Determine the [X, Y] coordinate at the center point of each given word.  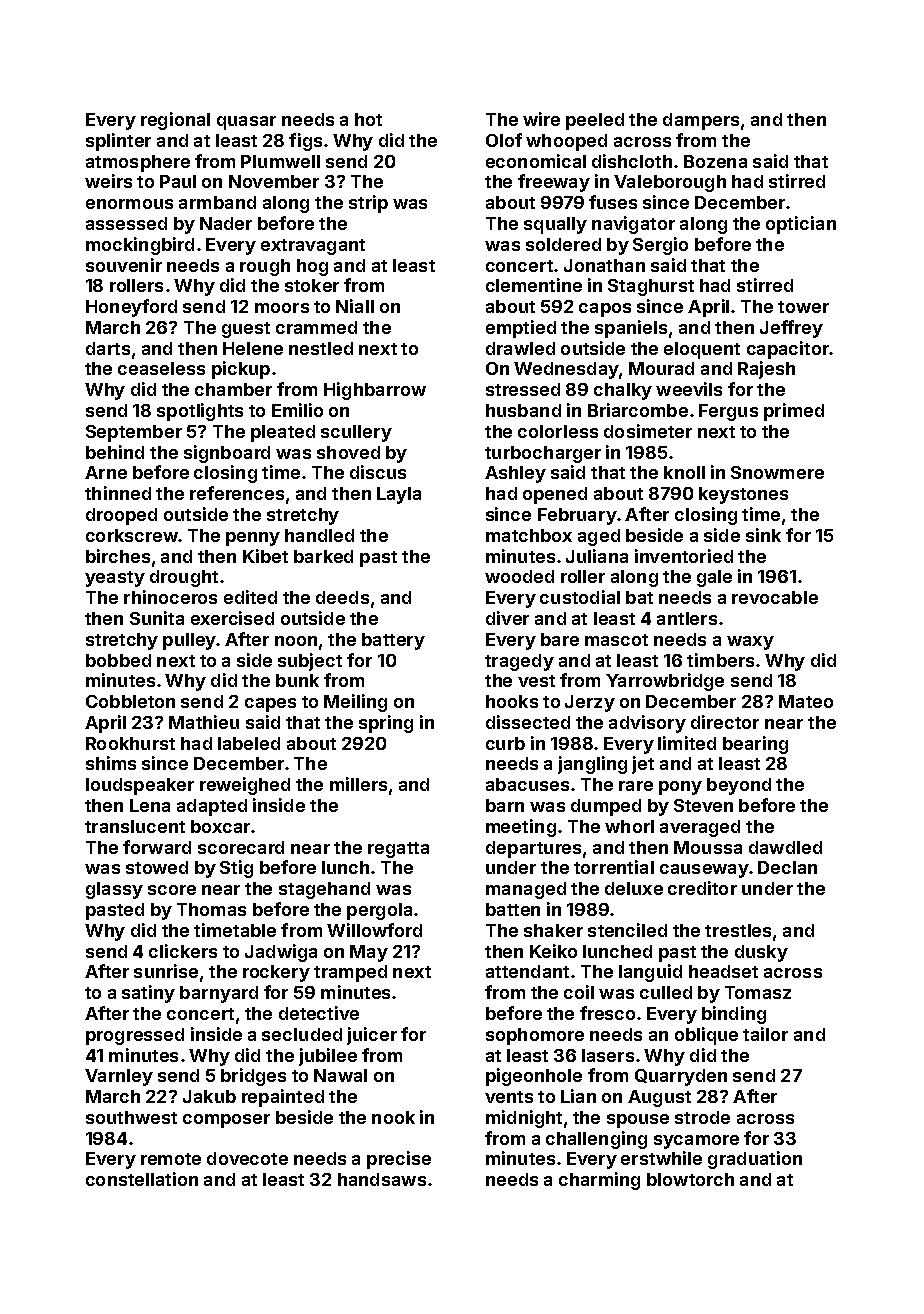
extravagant [313, 247]
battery [393, 641]
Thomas [211, 909]
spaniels [631, 329]
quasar [246, 123]
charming [599, 1181]
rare [636, 786]
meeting [521, 828]
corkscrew [132, 535]
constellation [142, 1179]
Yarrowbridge [665, 682]
